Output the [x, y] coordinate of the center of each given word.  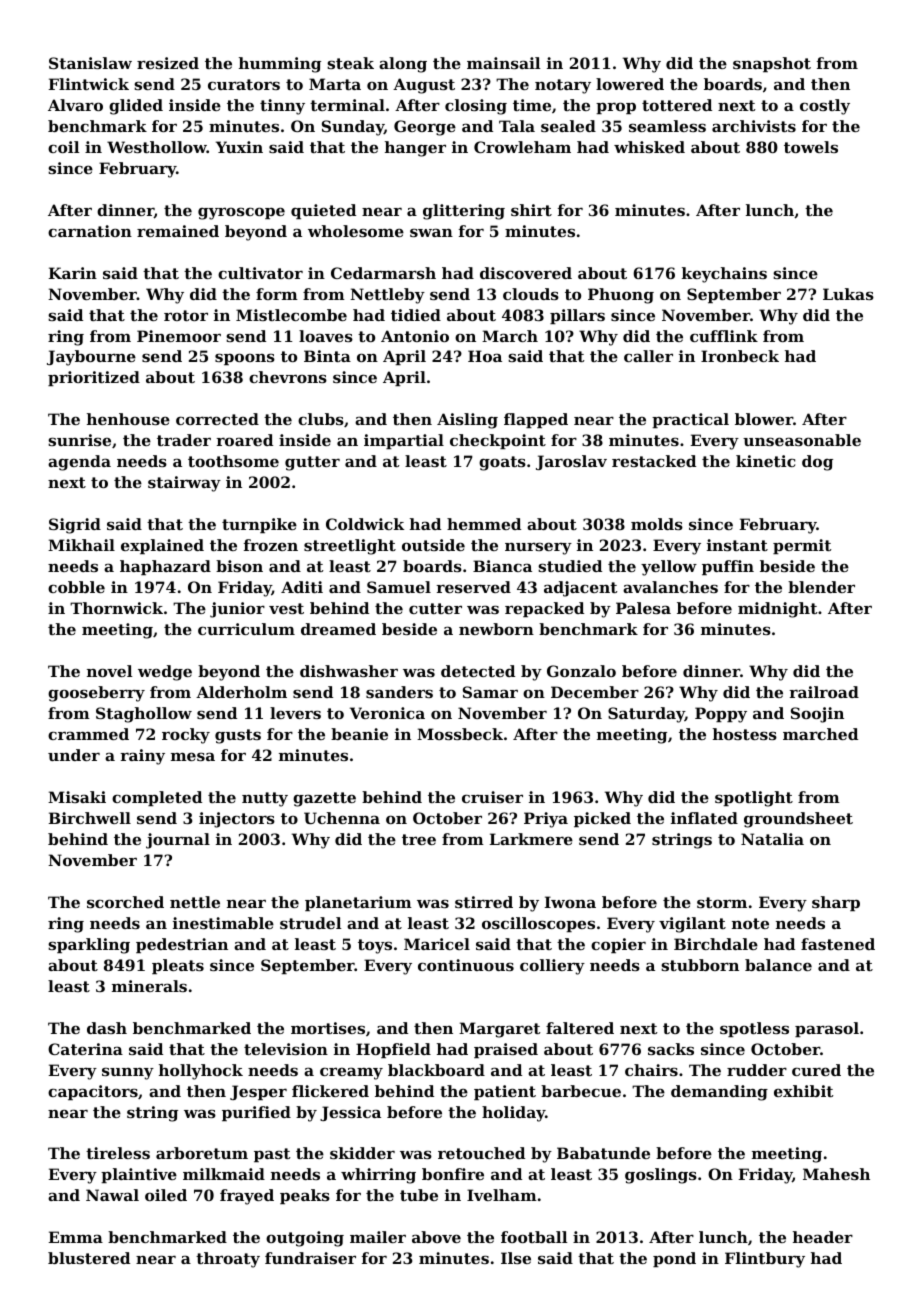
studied [570, 566]
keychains [724, 275]
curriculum [246, 629]
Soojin [817, 715]
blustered [89, 1258]
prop [616, 108]
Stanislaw [90, 63]
